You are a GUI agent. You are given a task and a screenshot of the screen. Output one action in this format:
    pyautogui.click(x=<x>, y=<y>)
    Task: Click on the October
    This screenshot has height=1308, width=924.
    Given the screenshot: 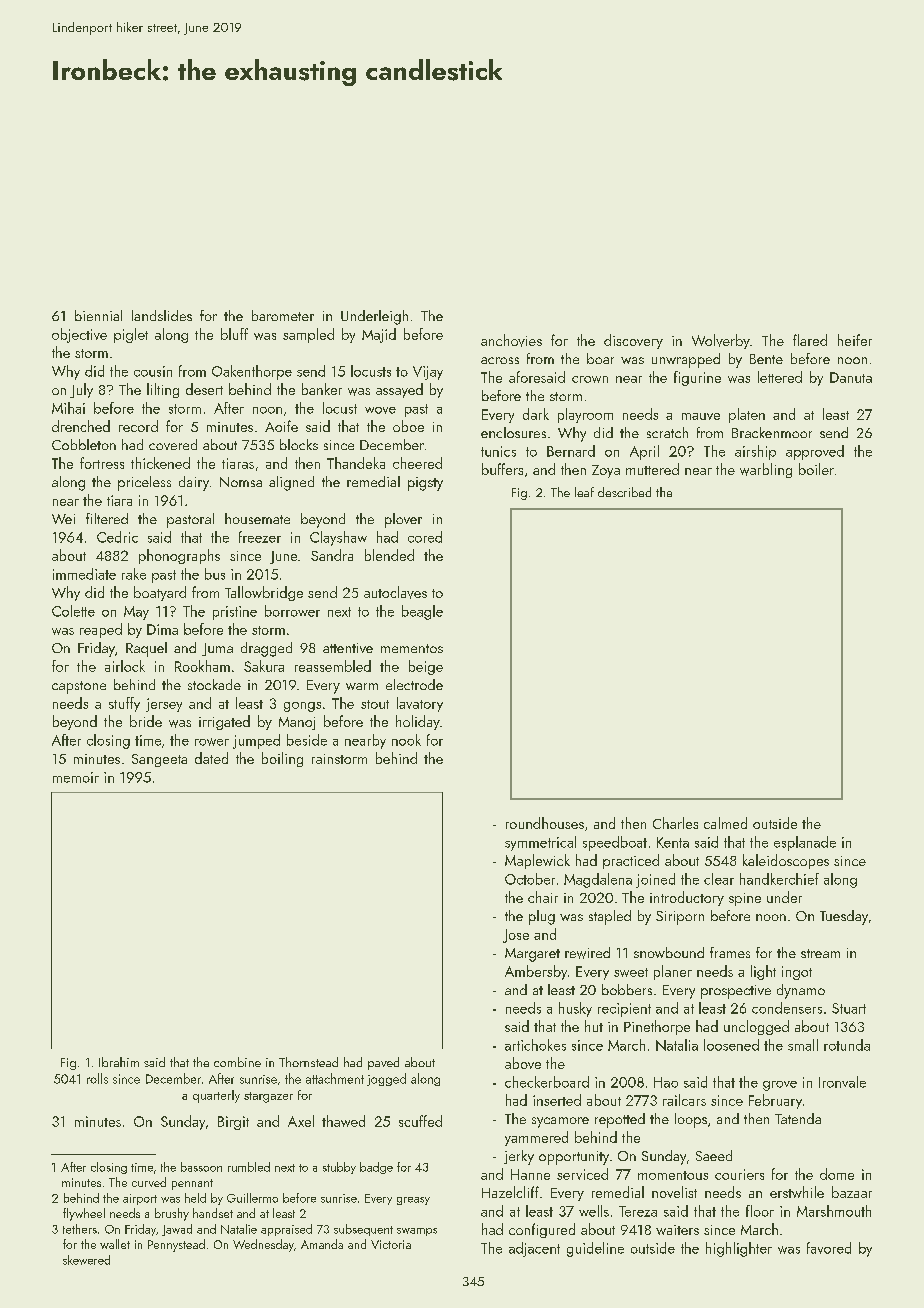 What is the action you would take?
    pyautogui.click(x=530, y=879)
